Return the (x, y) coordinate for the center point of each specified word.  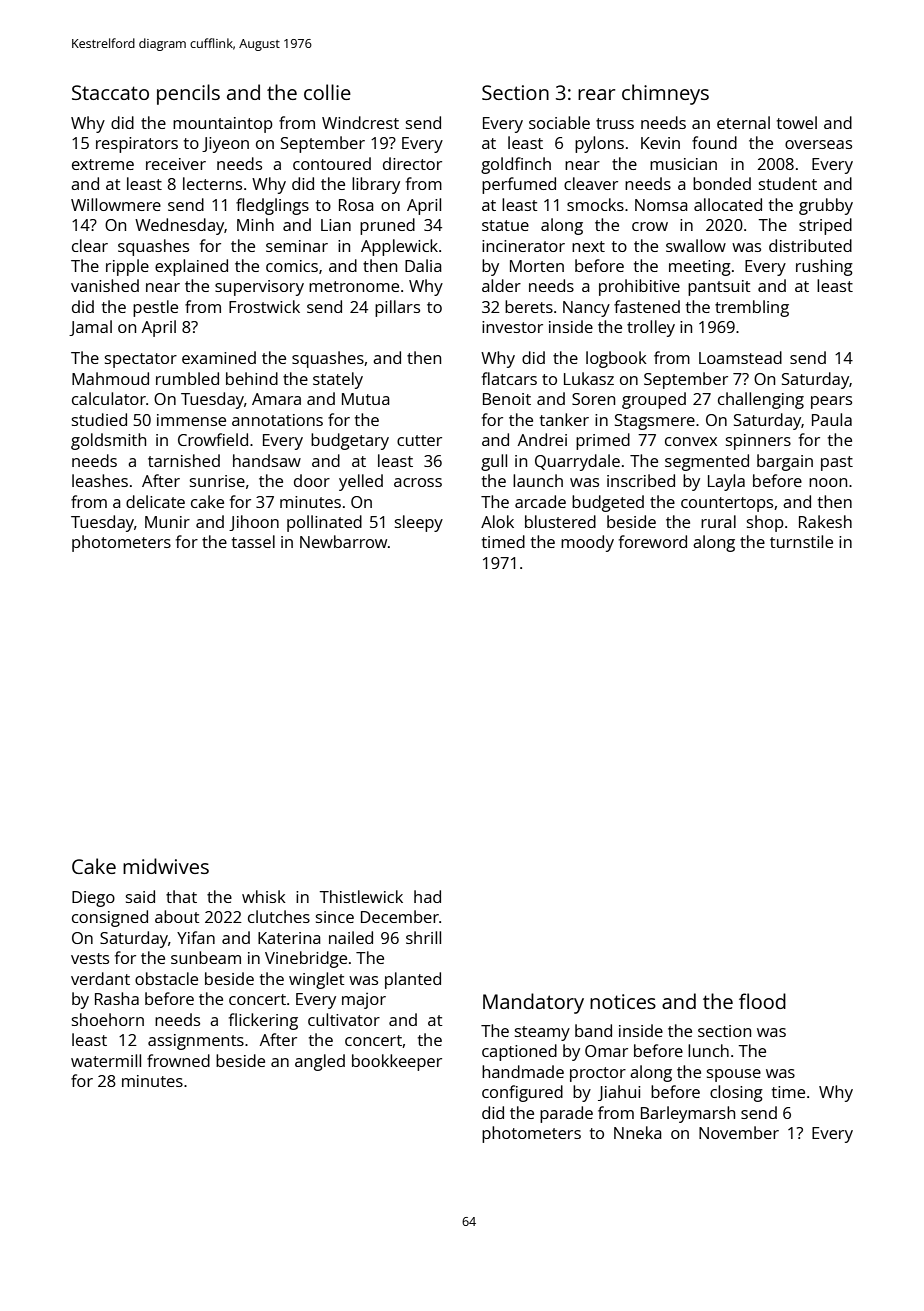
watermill (106, 1060)
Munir (167, 522)
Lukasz (589, 378)
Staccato (110, 92)
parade (566, 1114)
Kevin (660, 143)
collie (327, 92)
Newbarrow (343, 541)
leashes (100, 480)
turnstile (801, 541)
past (837, 463)
